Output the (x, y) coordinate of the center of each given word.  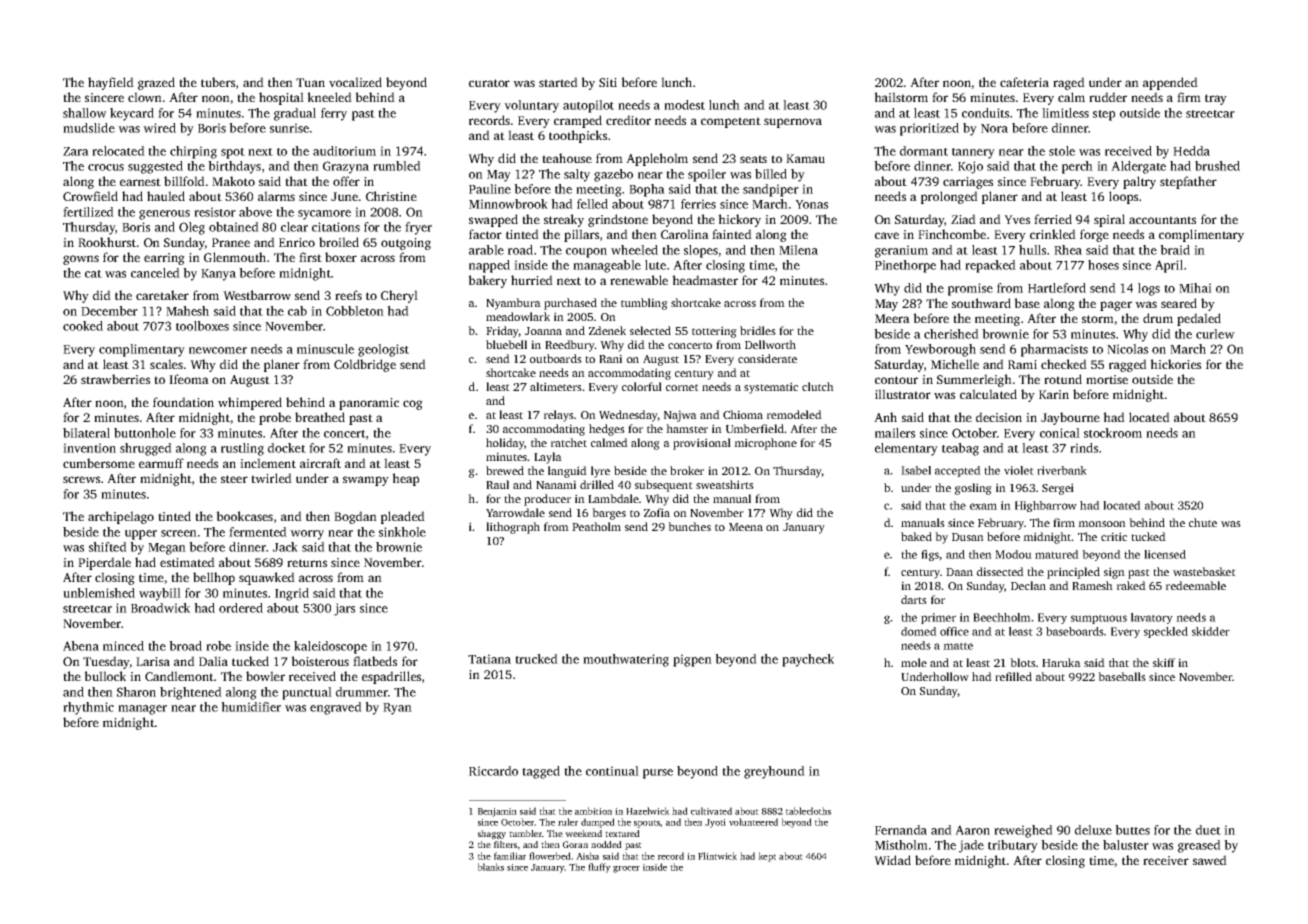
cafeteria (1024, 82)
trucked (536, 659)
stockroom (1113, 433)
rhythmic (88, 708)
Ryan (397, 709)
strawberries (115, 379)
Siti (608, 82)
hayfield (111, 83)
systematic (771, 388)
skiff (1164, 662)
